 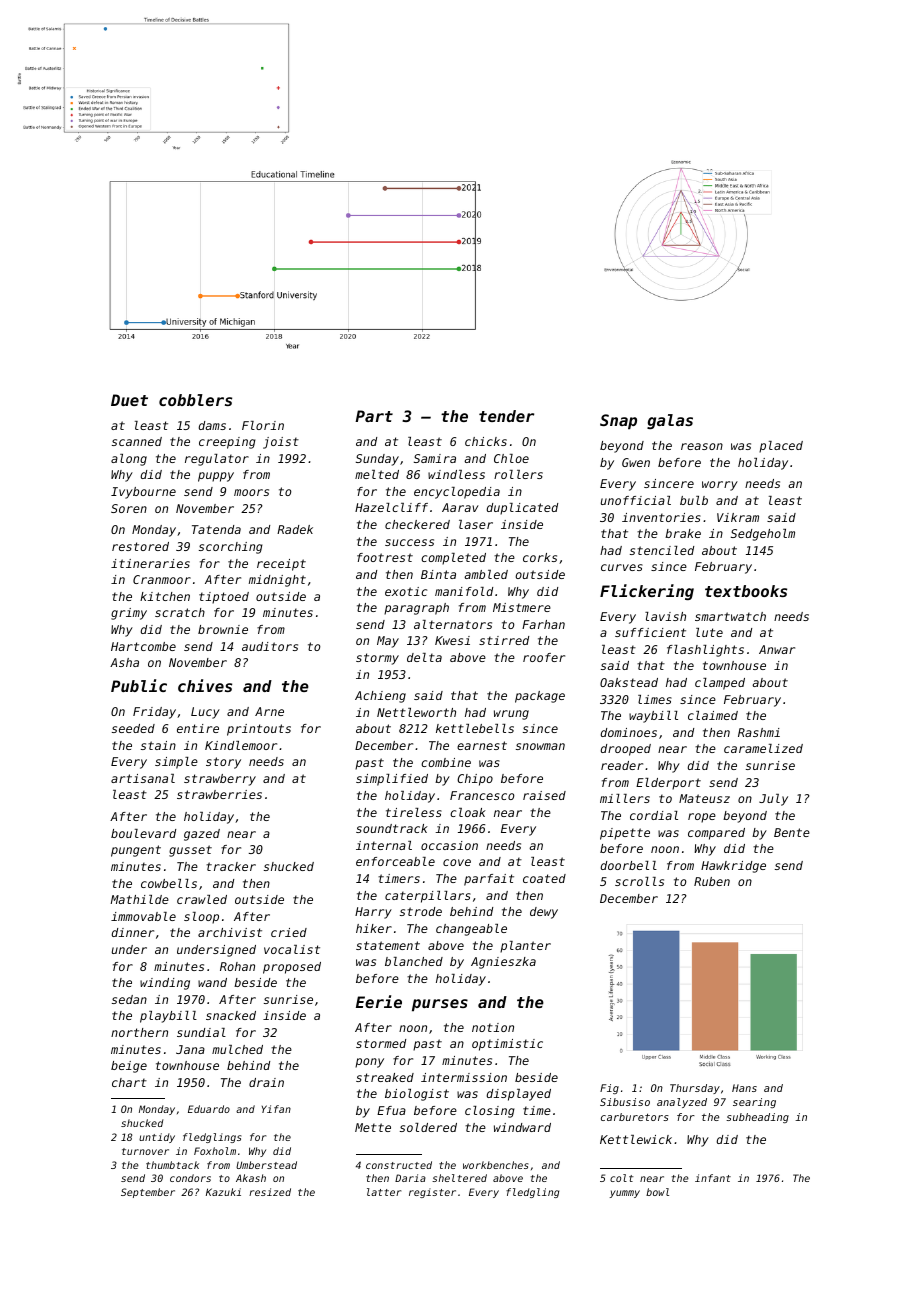 What do you see at coordinates (168, 1017) in the page?
I see `playbill` at bounding box center [168, 1017].
